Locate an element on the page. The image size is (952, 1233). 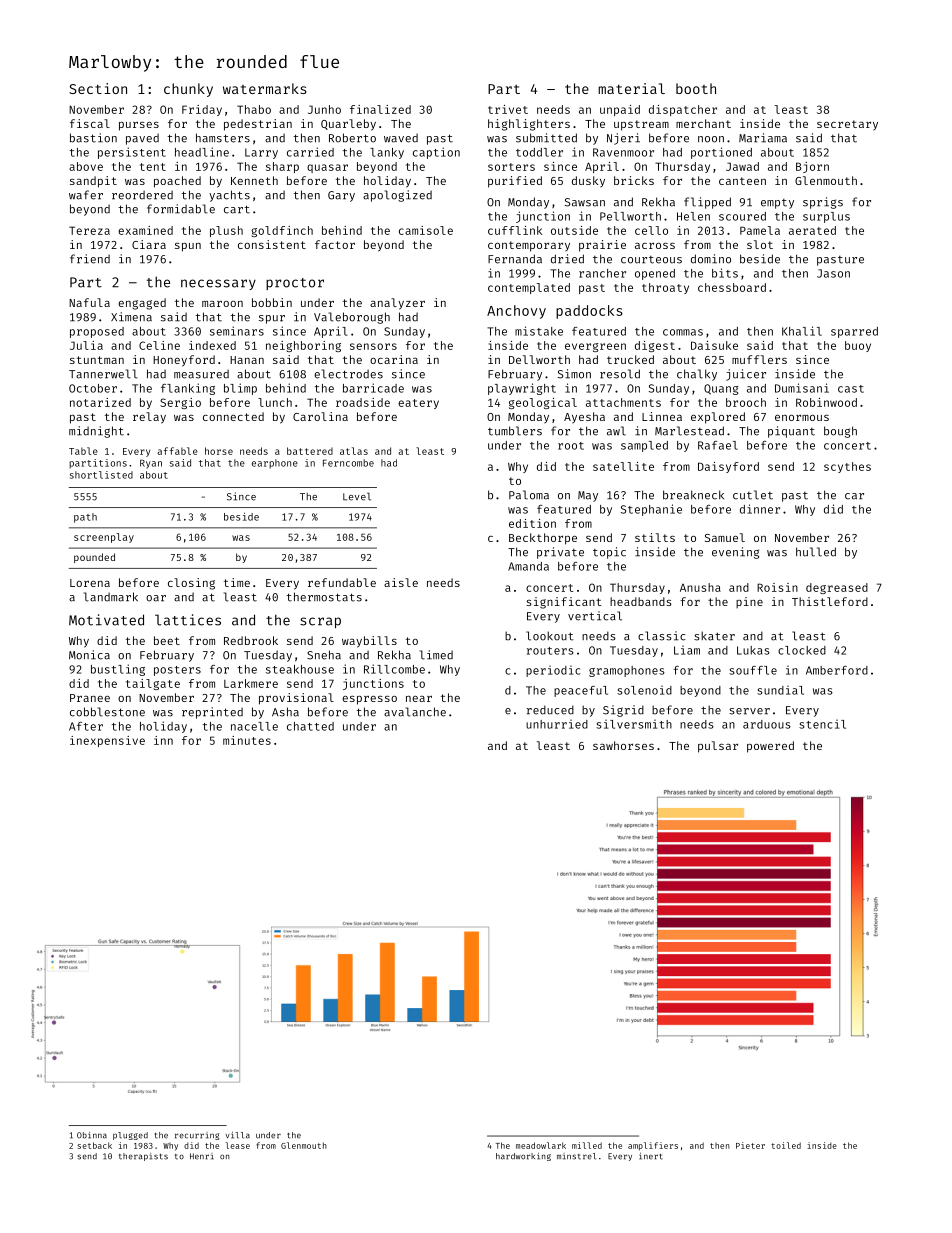
Section is located at coordinates (98, 88).
